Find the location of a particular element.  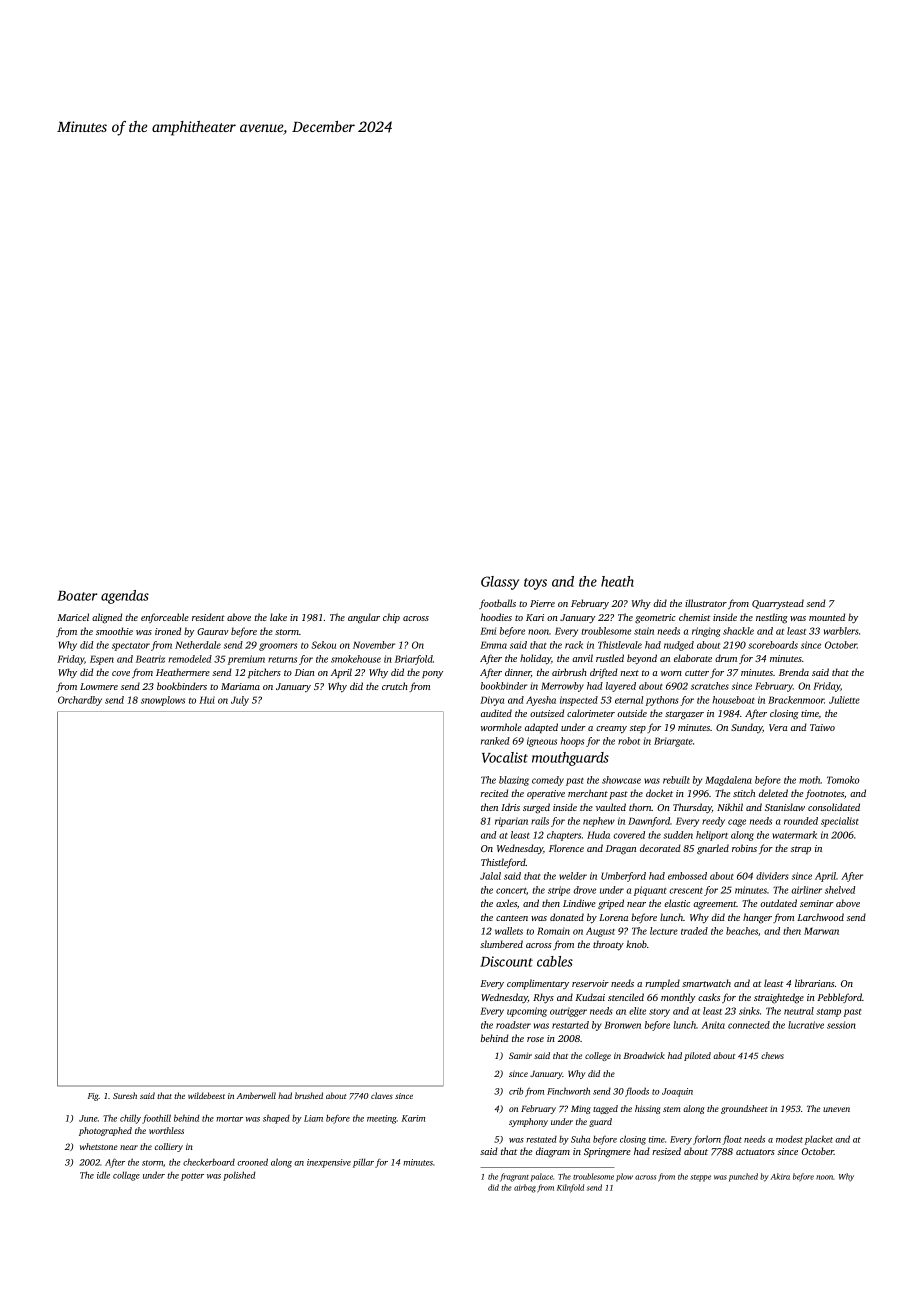

chip is located at coordinates (391, 618).
